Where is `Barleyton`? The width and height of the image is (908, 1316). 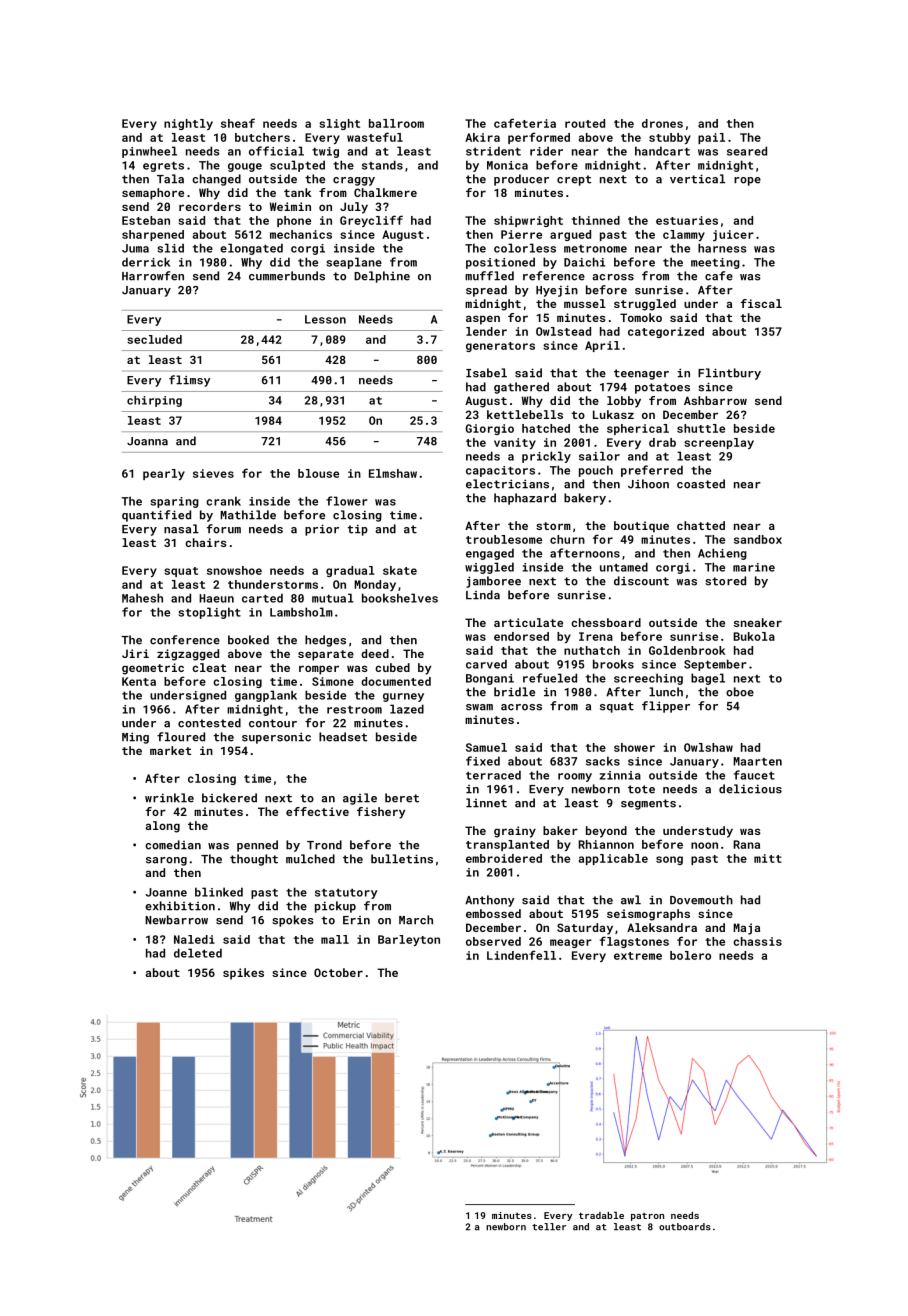 Barleyton is located at coordinates (409, 940).
